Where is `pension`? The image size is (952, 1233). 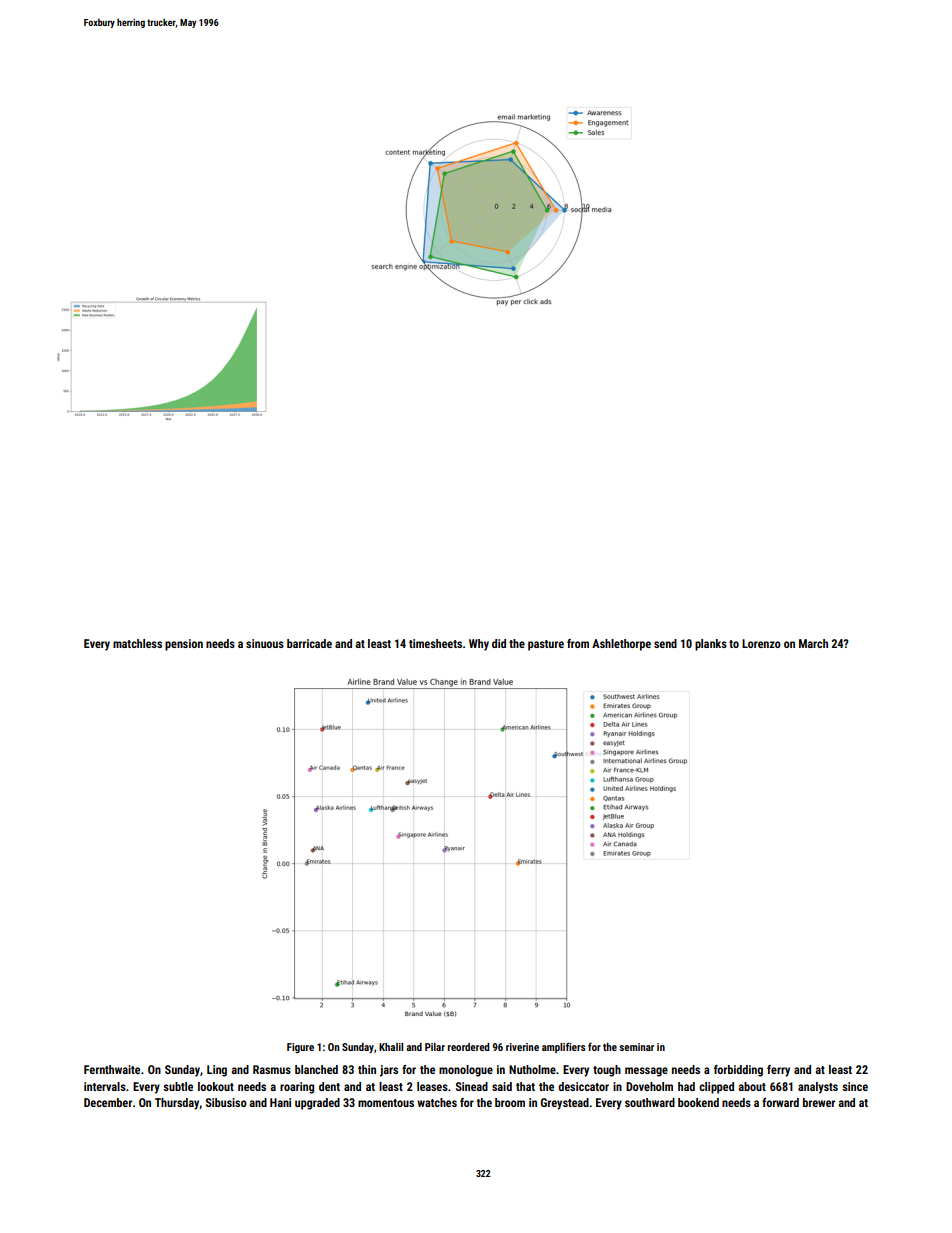 pension is located at coordinates (184, 645).
